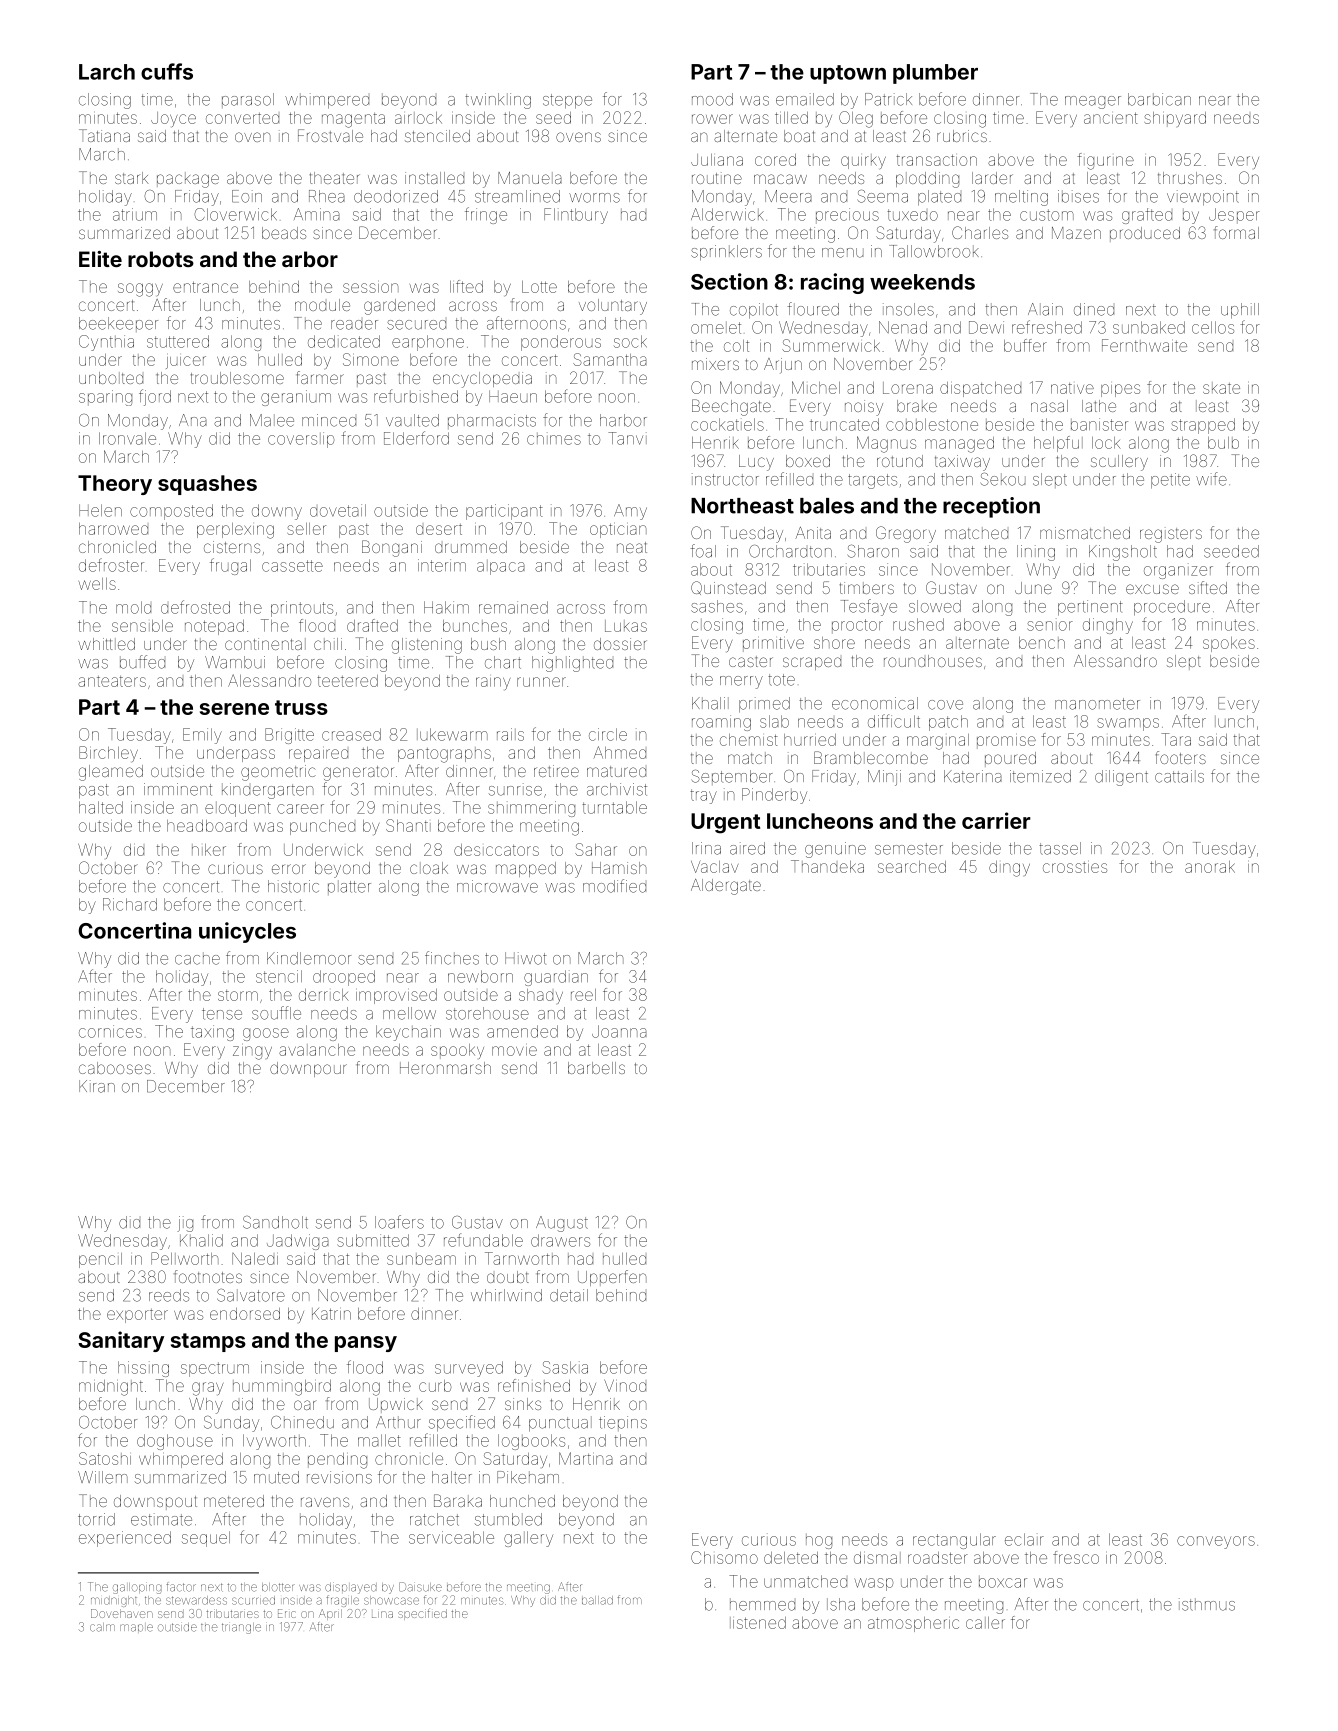 The width and height of the screenshot is (1338, 1731). What do you see at coordinates (207, 485) in the screenshot?
I see `squashes` at bounding box center [207, 485].
